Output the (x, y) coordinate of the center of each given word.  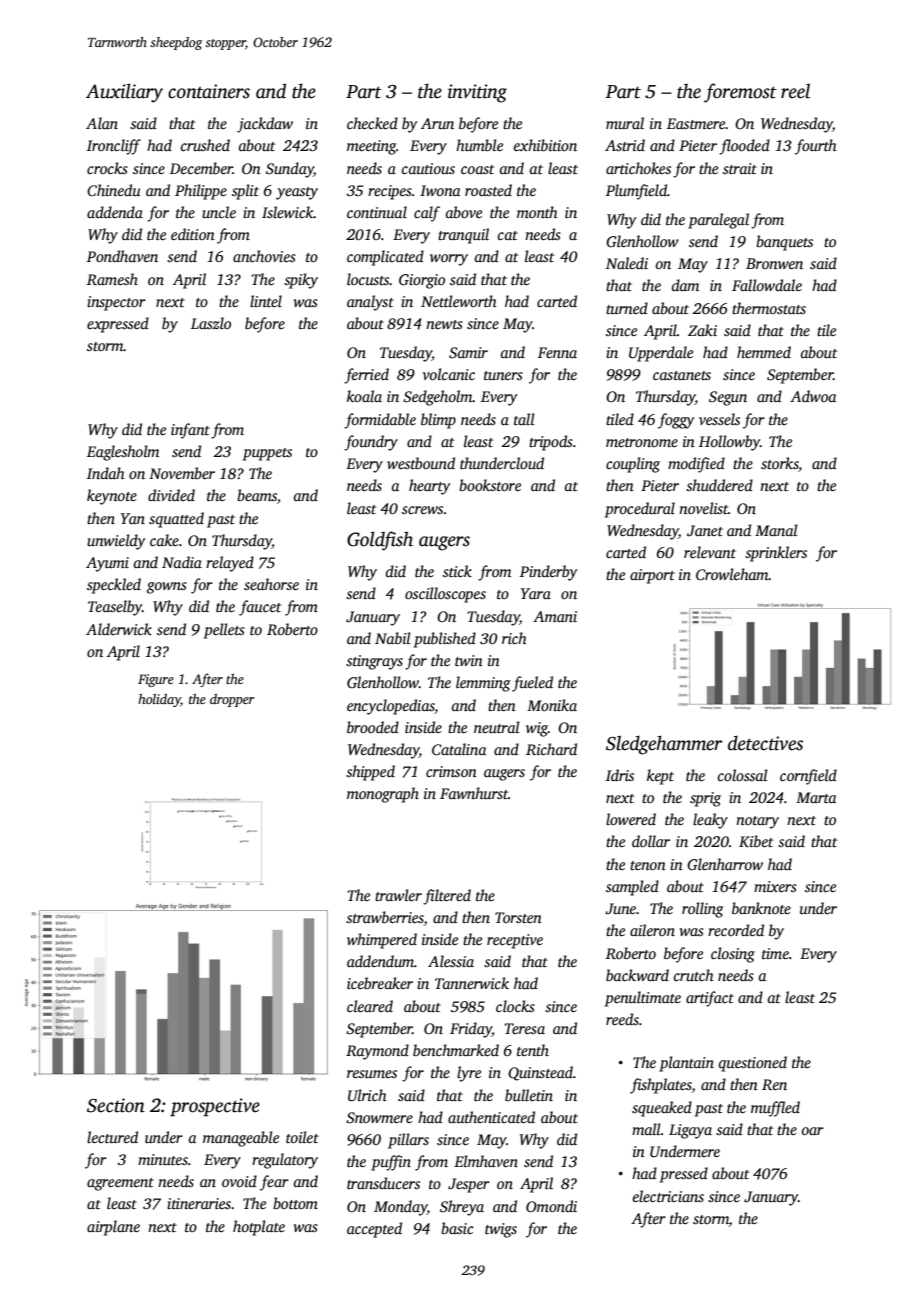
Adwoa (813, 396)
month (537, 212)
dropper (232, 700)
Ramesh (112, 279)
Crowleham (732, 574)
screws (422, 510)
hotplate (259, 1228)
